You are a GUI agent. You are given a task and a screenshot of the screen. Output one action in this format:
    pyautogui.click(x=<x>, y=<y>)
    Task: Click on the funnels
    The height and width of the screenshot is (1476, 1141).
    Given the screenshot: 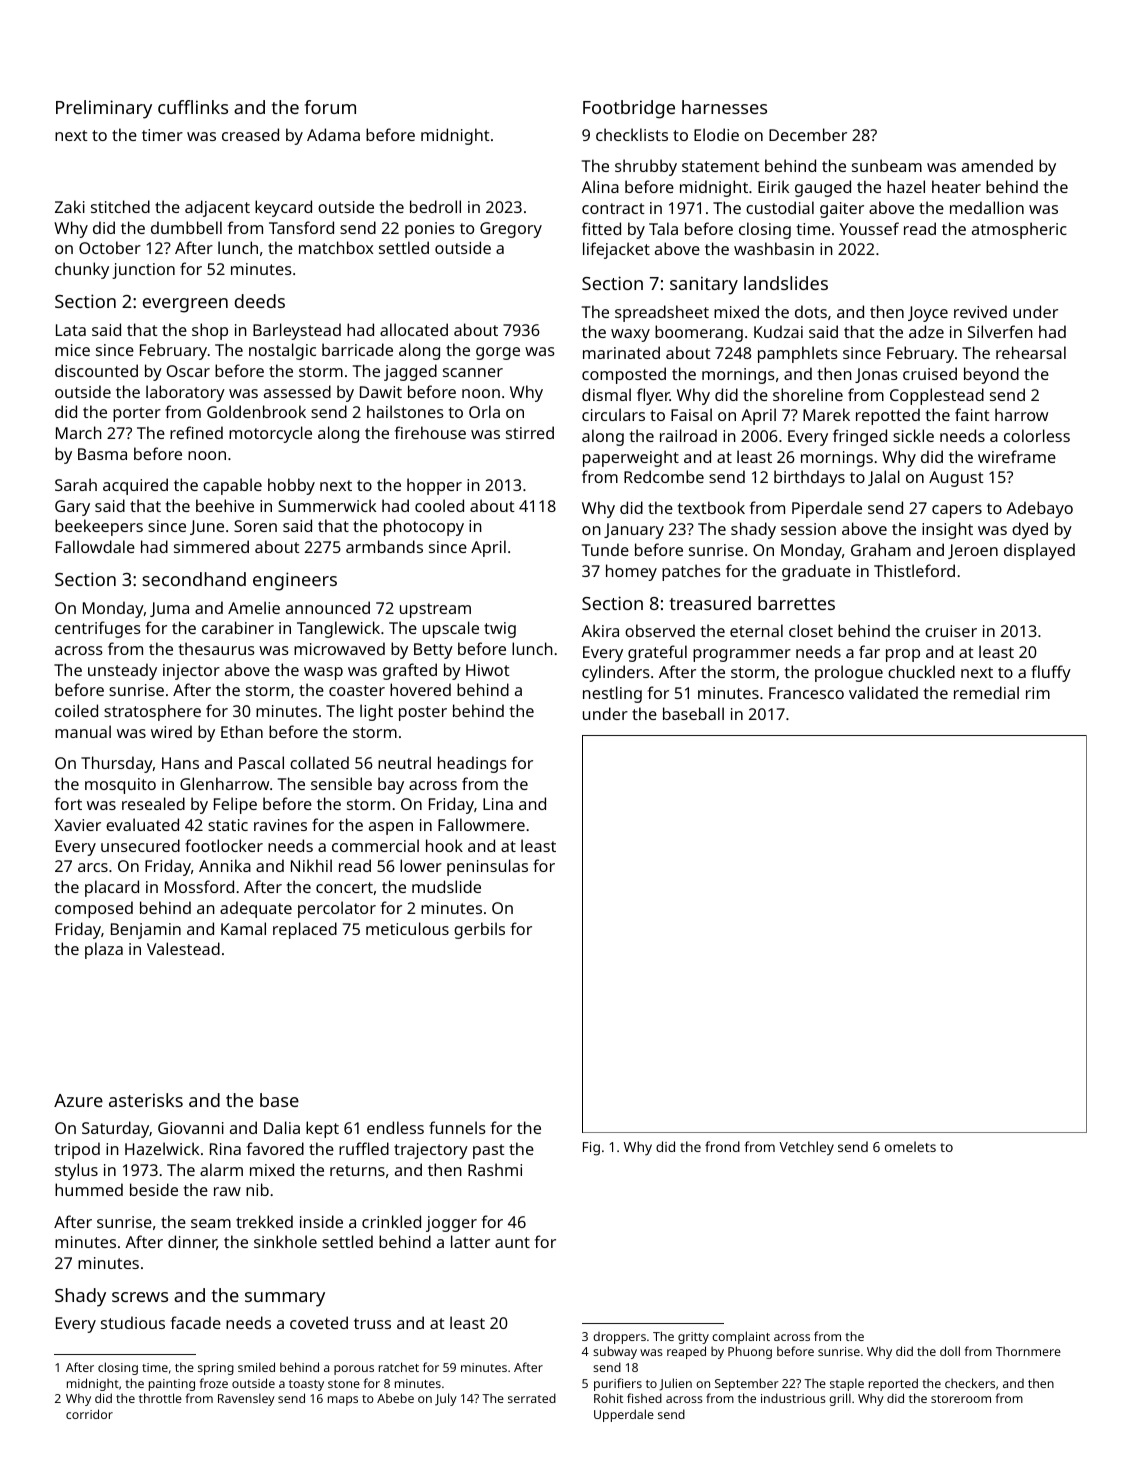 What is the action you would take?
    pyautogui.click(x=457, y=1127)
